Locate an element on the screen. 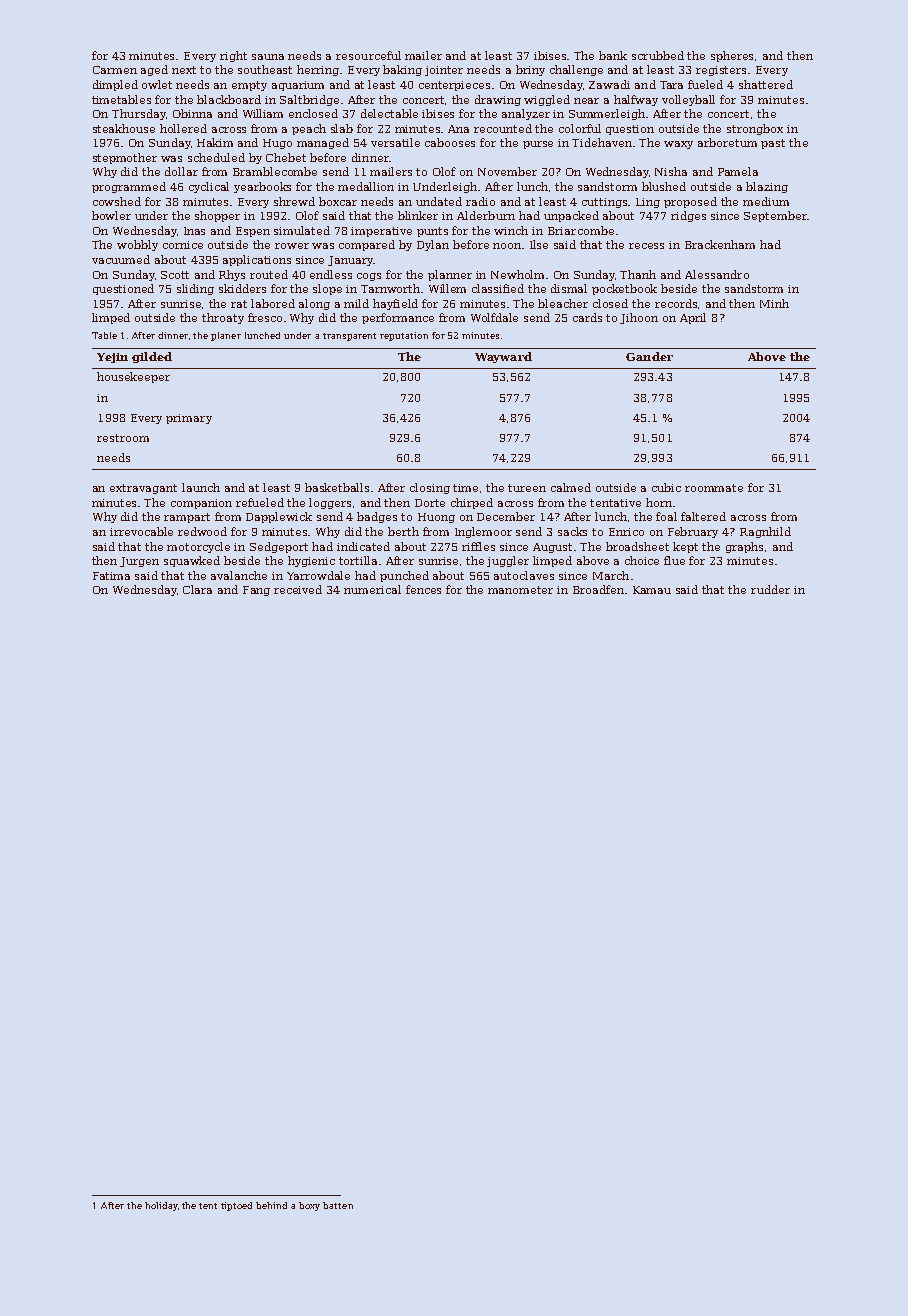 The height and width of the screenshot is (1316, 908). manometer is located at coordinates (520, 590).
